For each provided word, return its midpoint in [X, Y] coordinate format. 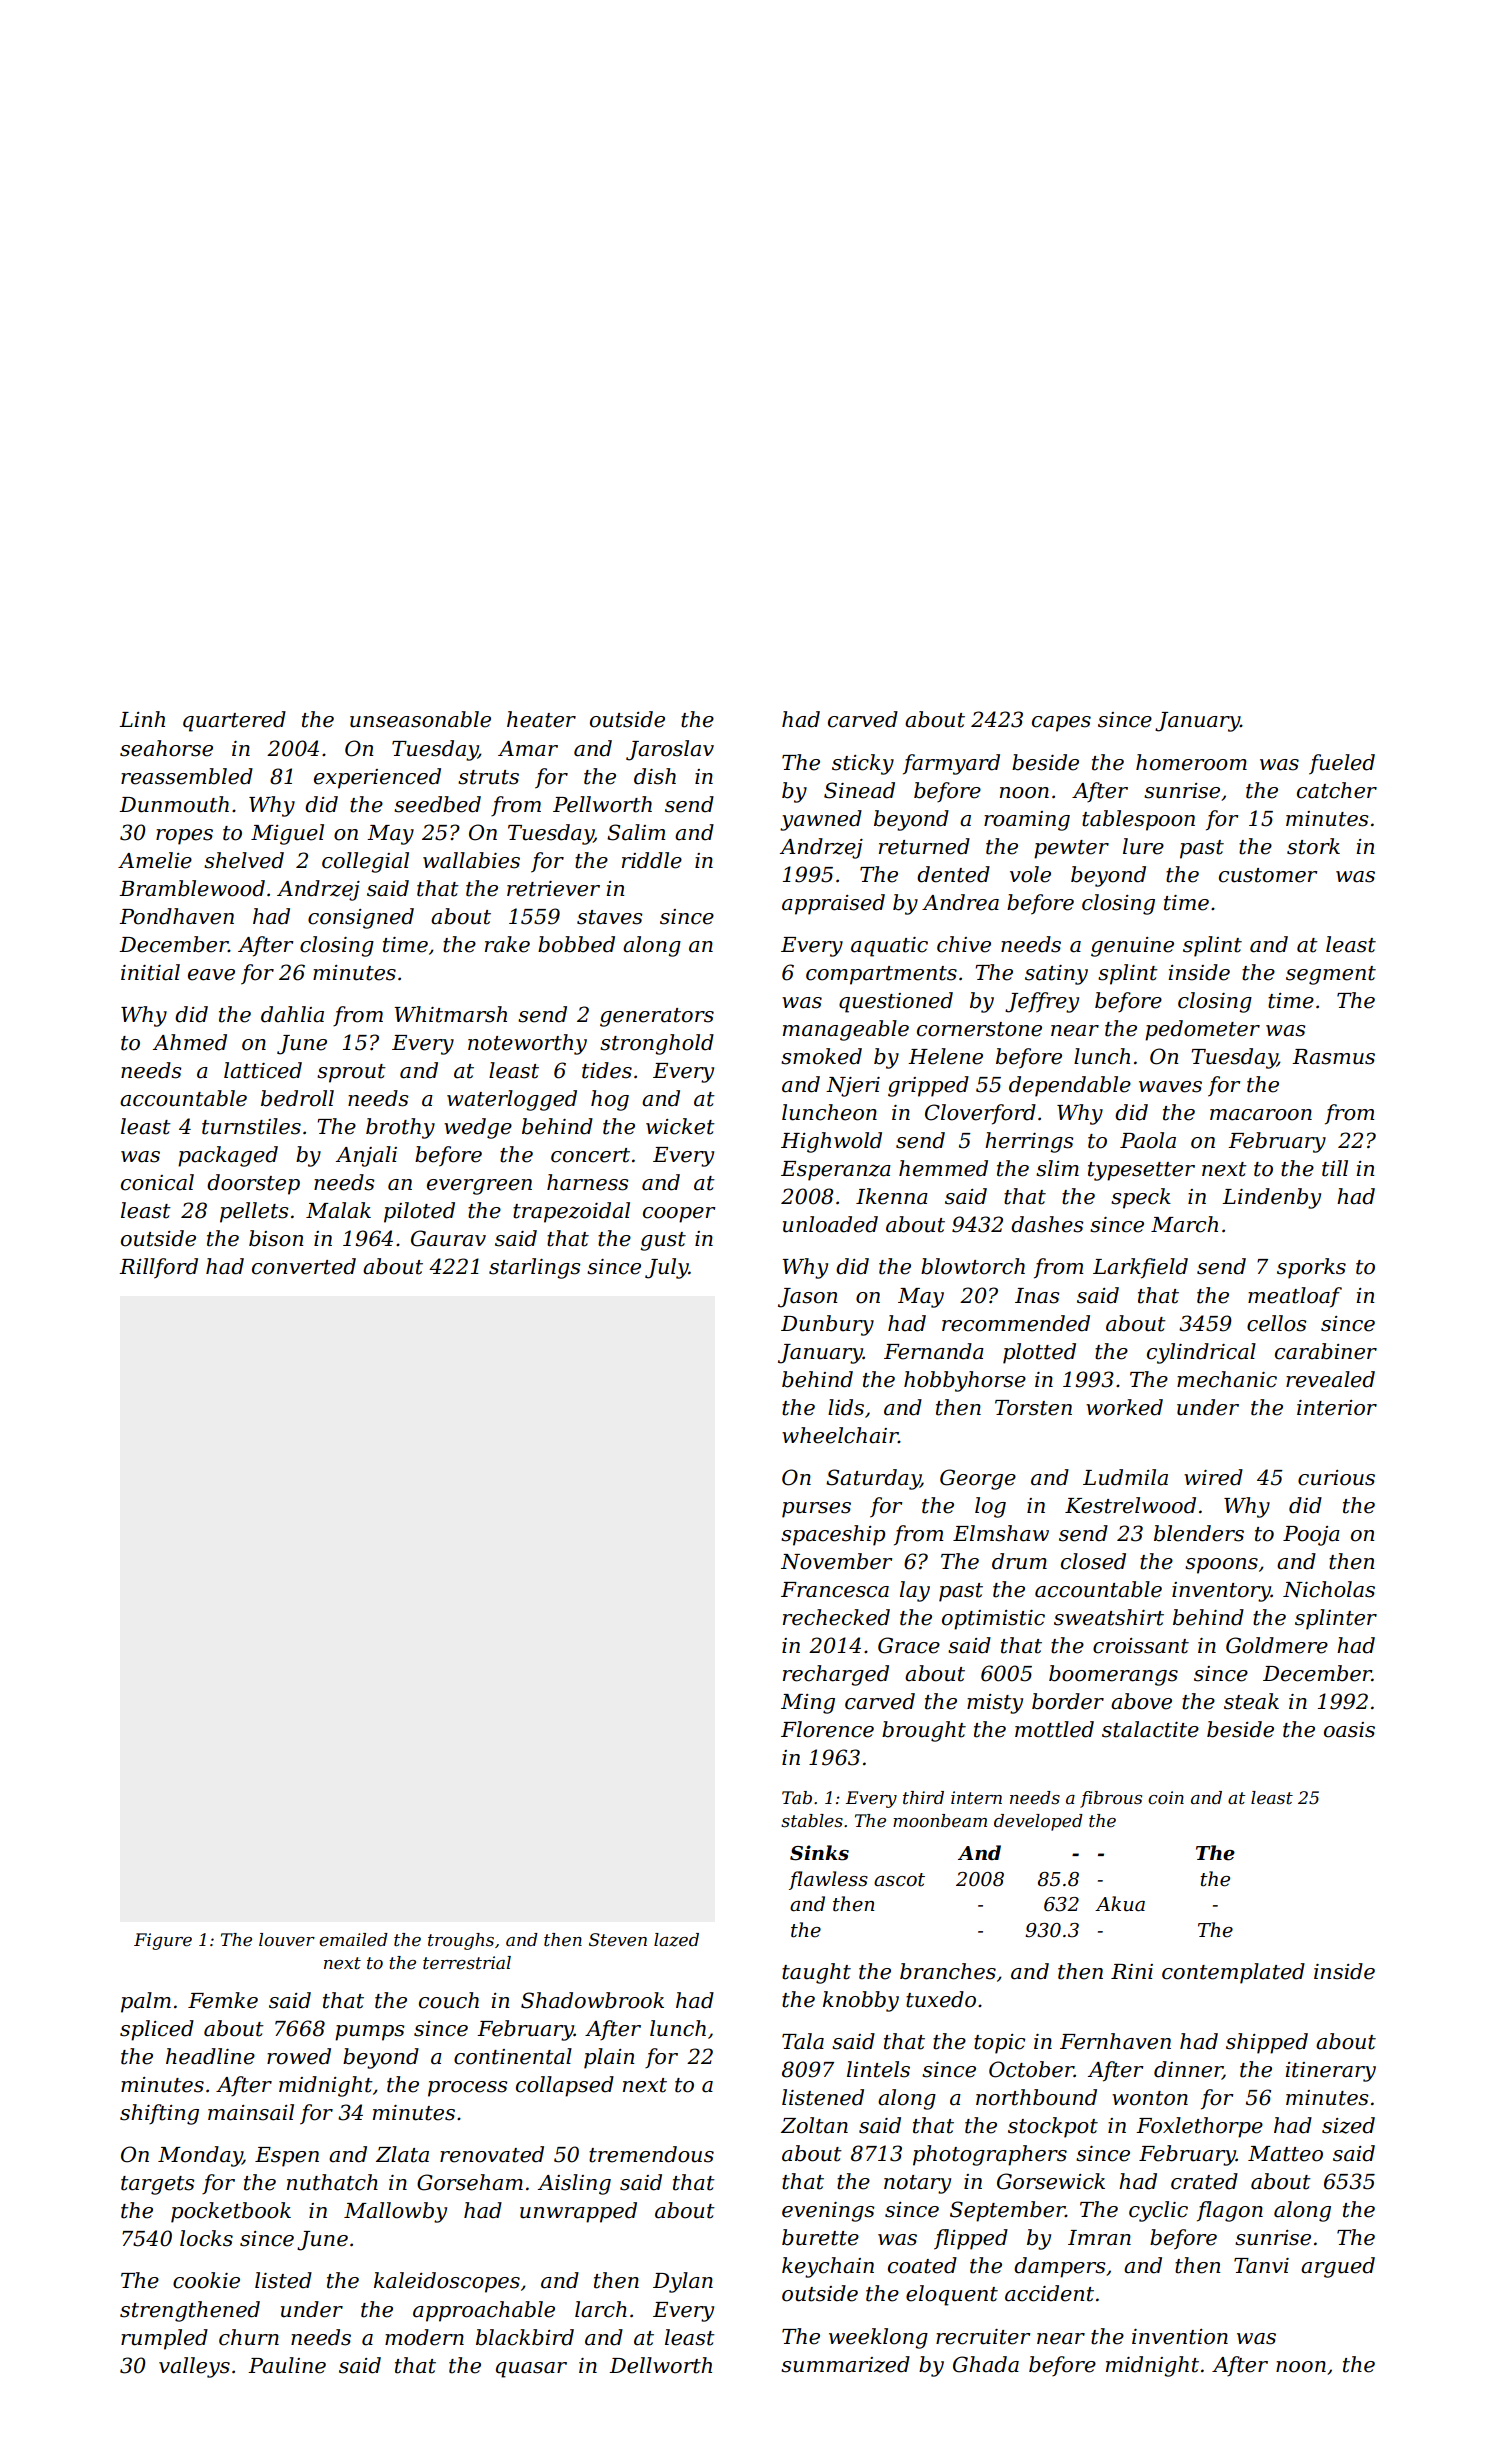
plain [609, 2058]
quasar [531, 2370]
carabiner [1326, 1351]
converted [304, 1266]
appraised [833, 904]
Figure [163, 1941]
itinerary [1330, 2072]
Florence [827, 1729]
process [467, 2089]
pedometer [1202, 1030]
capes [1061, 724]
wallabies [471, 860]
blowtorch [973, 1266]
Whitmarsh [450, 1014]
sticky [863, 764]
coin [1166, 1797]
